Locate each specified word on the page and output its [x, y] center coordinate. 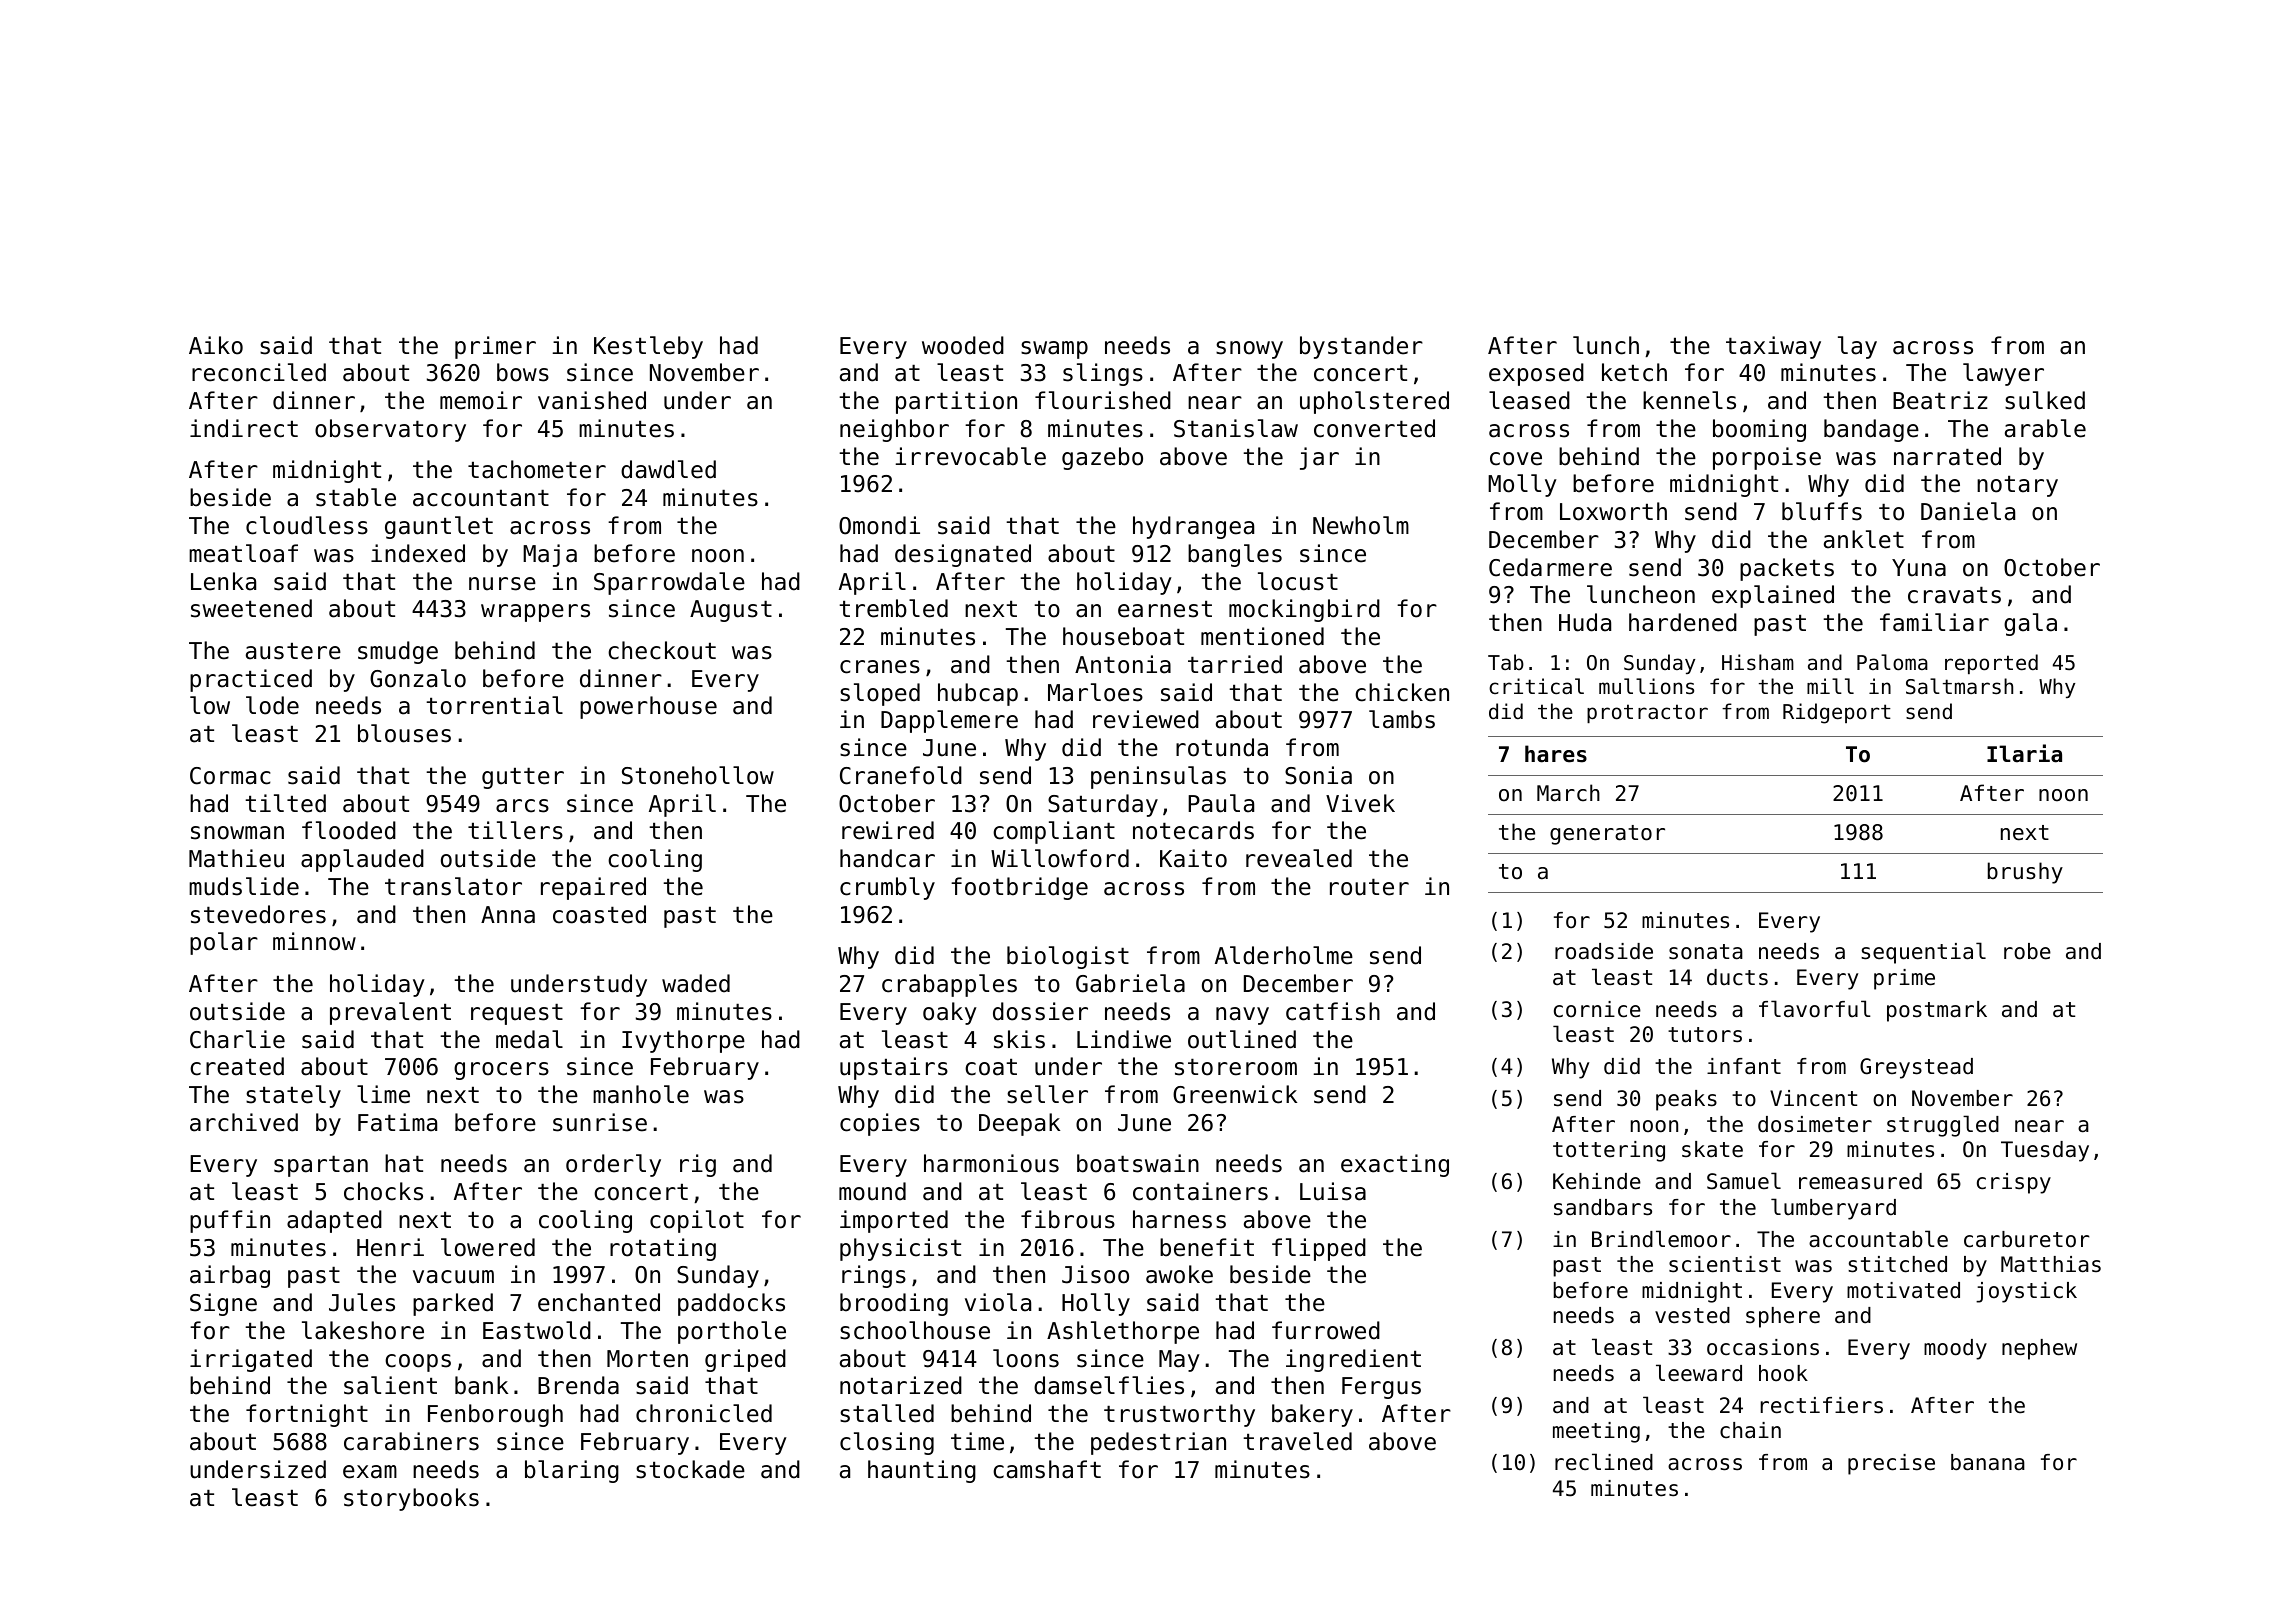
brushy [2025, 873]
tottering [1609, 1151]
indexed [418, 553]
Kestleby [648, 347]
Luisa [1333, 1191]
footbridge [1019, 888]
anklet [1864, 539]
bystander [1361, 347]
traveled [1297, 1441]
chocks [383, 1191]
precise [1891, 1464]
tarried [1235, 664]
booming [1759, 430]
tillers [515, 830]
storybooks [411, 1499]
